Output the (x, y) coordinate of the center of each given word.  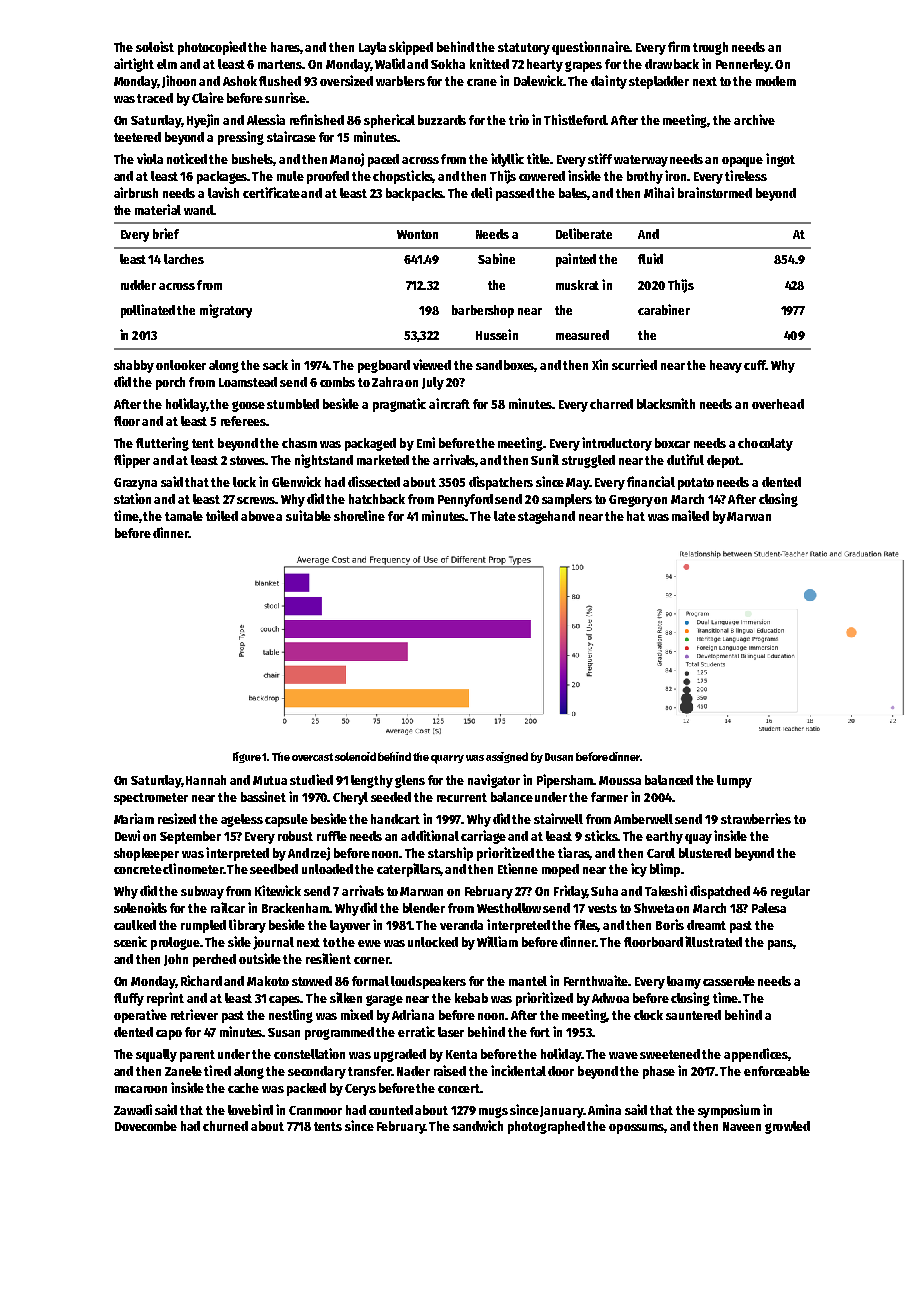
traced (155, 98)
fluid (650, 258)
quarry (447, 759)
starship (450, 854)
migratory (226, 311)
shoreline (359, 515)
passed (515, 194)
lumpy (734, 781)
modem (776, 81)
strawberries (756, 818)
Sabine (496, 258)
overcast (312, 757)
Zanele (183, 1071)
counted (391, 1110)
